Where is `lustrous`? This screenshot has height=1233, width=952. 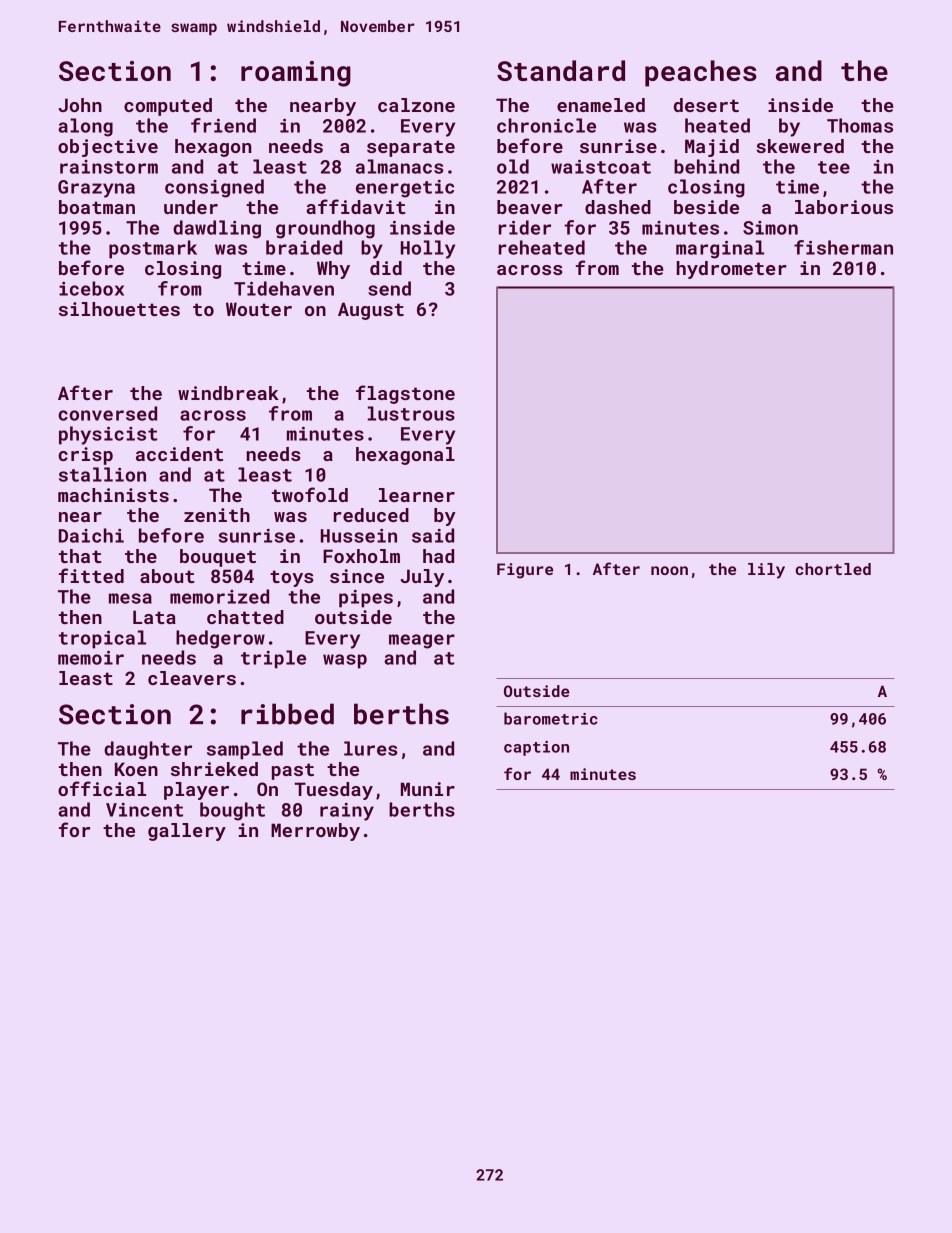 lustrous is located at coordinates (411, 413).
